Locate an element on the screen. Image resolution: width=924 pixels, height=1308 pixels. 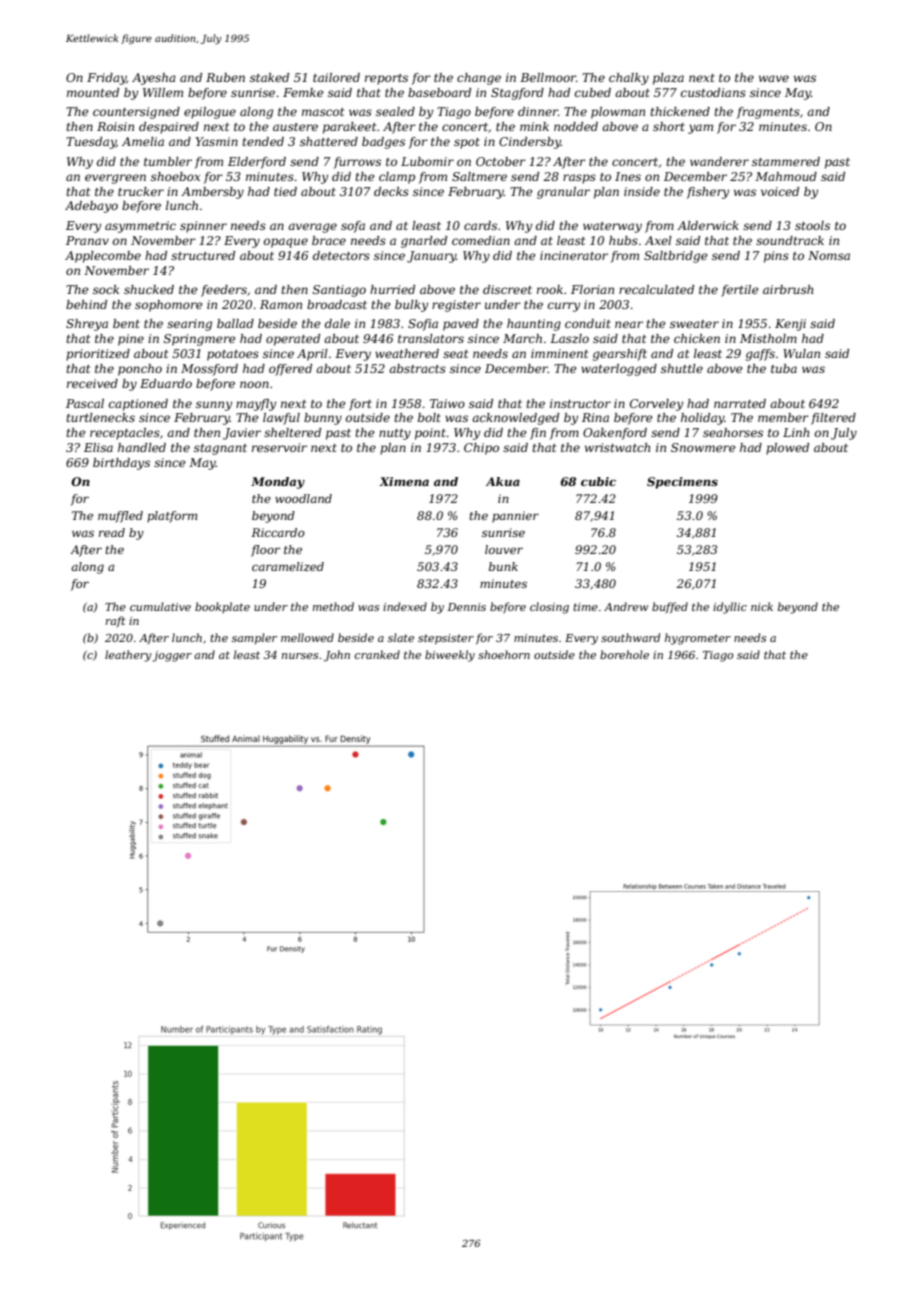
haunting is located at coordinates (534, 325).
